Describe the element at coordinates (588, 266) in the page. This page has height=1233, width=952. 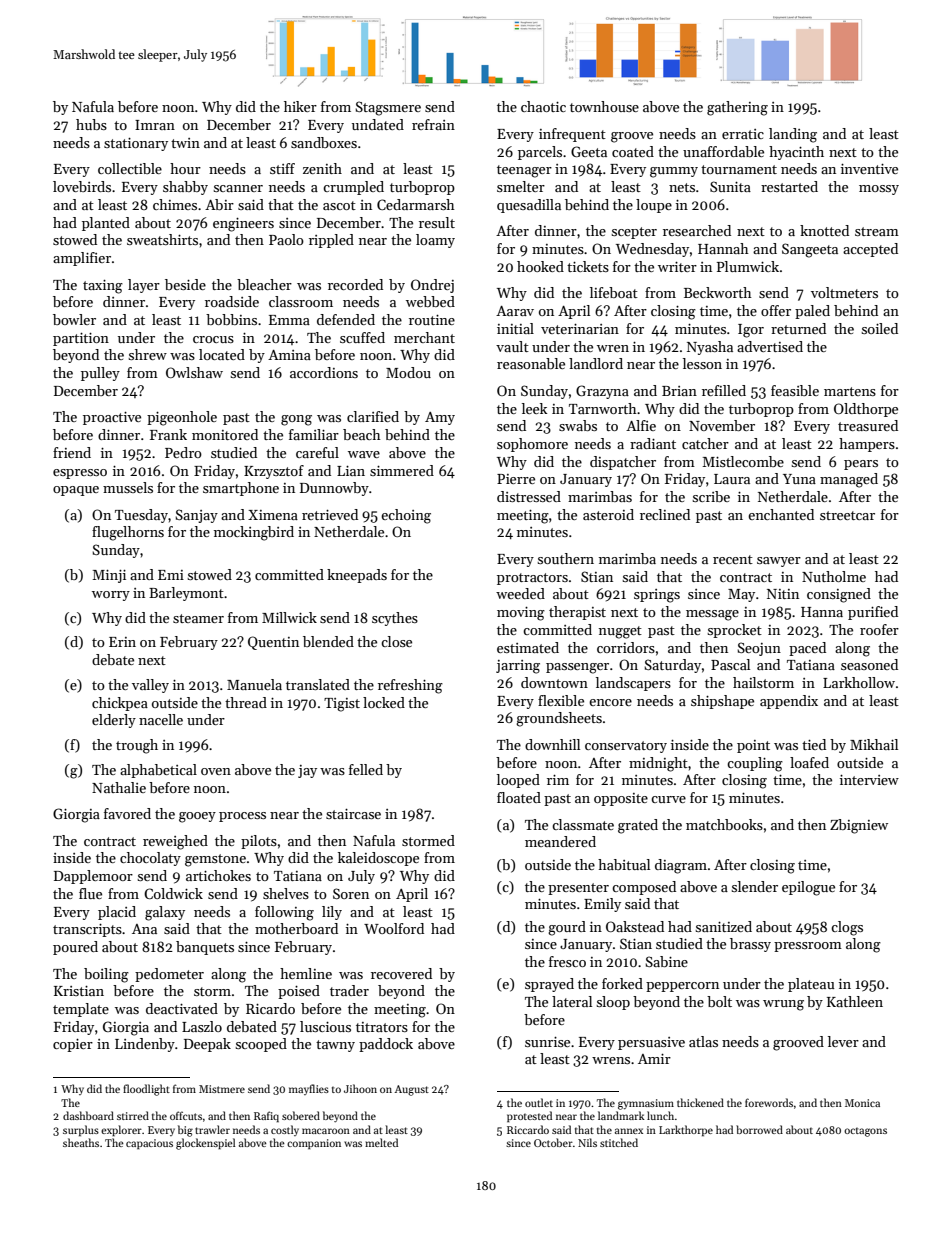
I see `tickets` at that location.
